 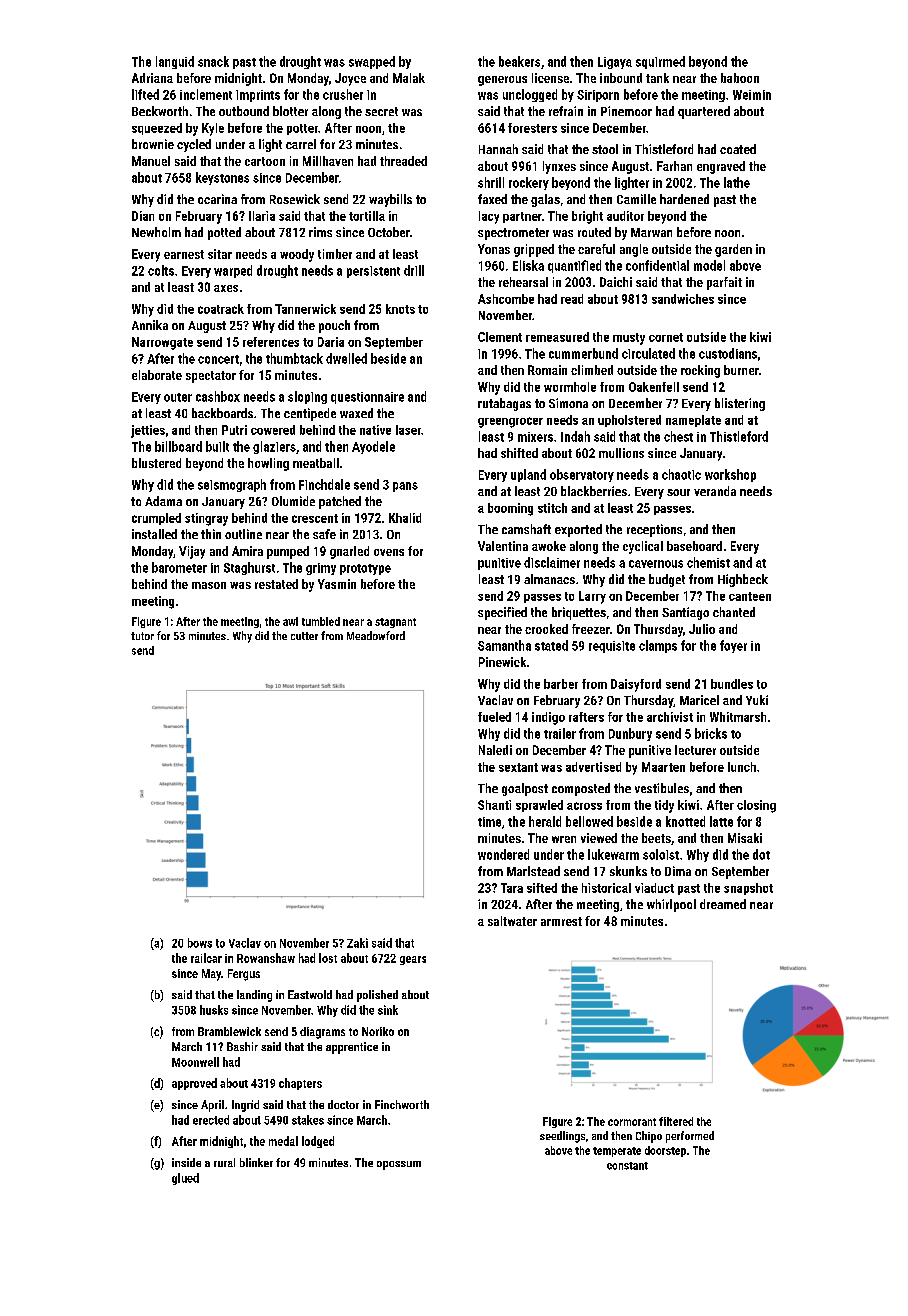 What do you see at coordinates (381, 111) in the image?
I see `secret` at bounding box center [381, 111].
